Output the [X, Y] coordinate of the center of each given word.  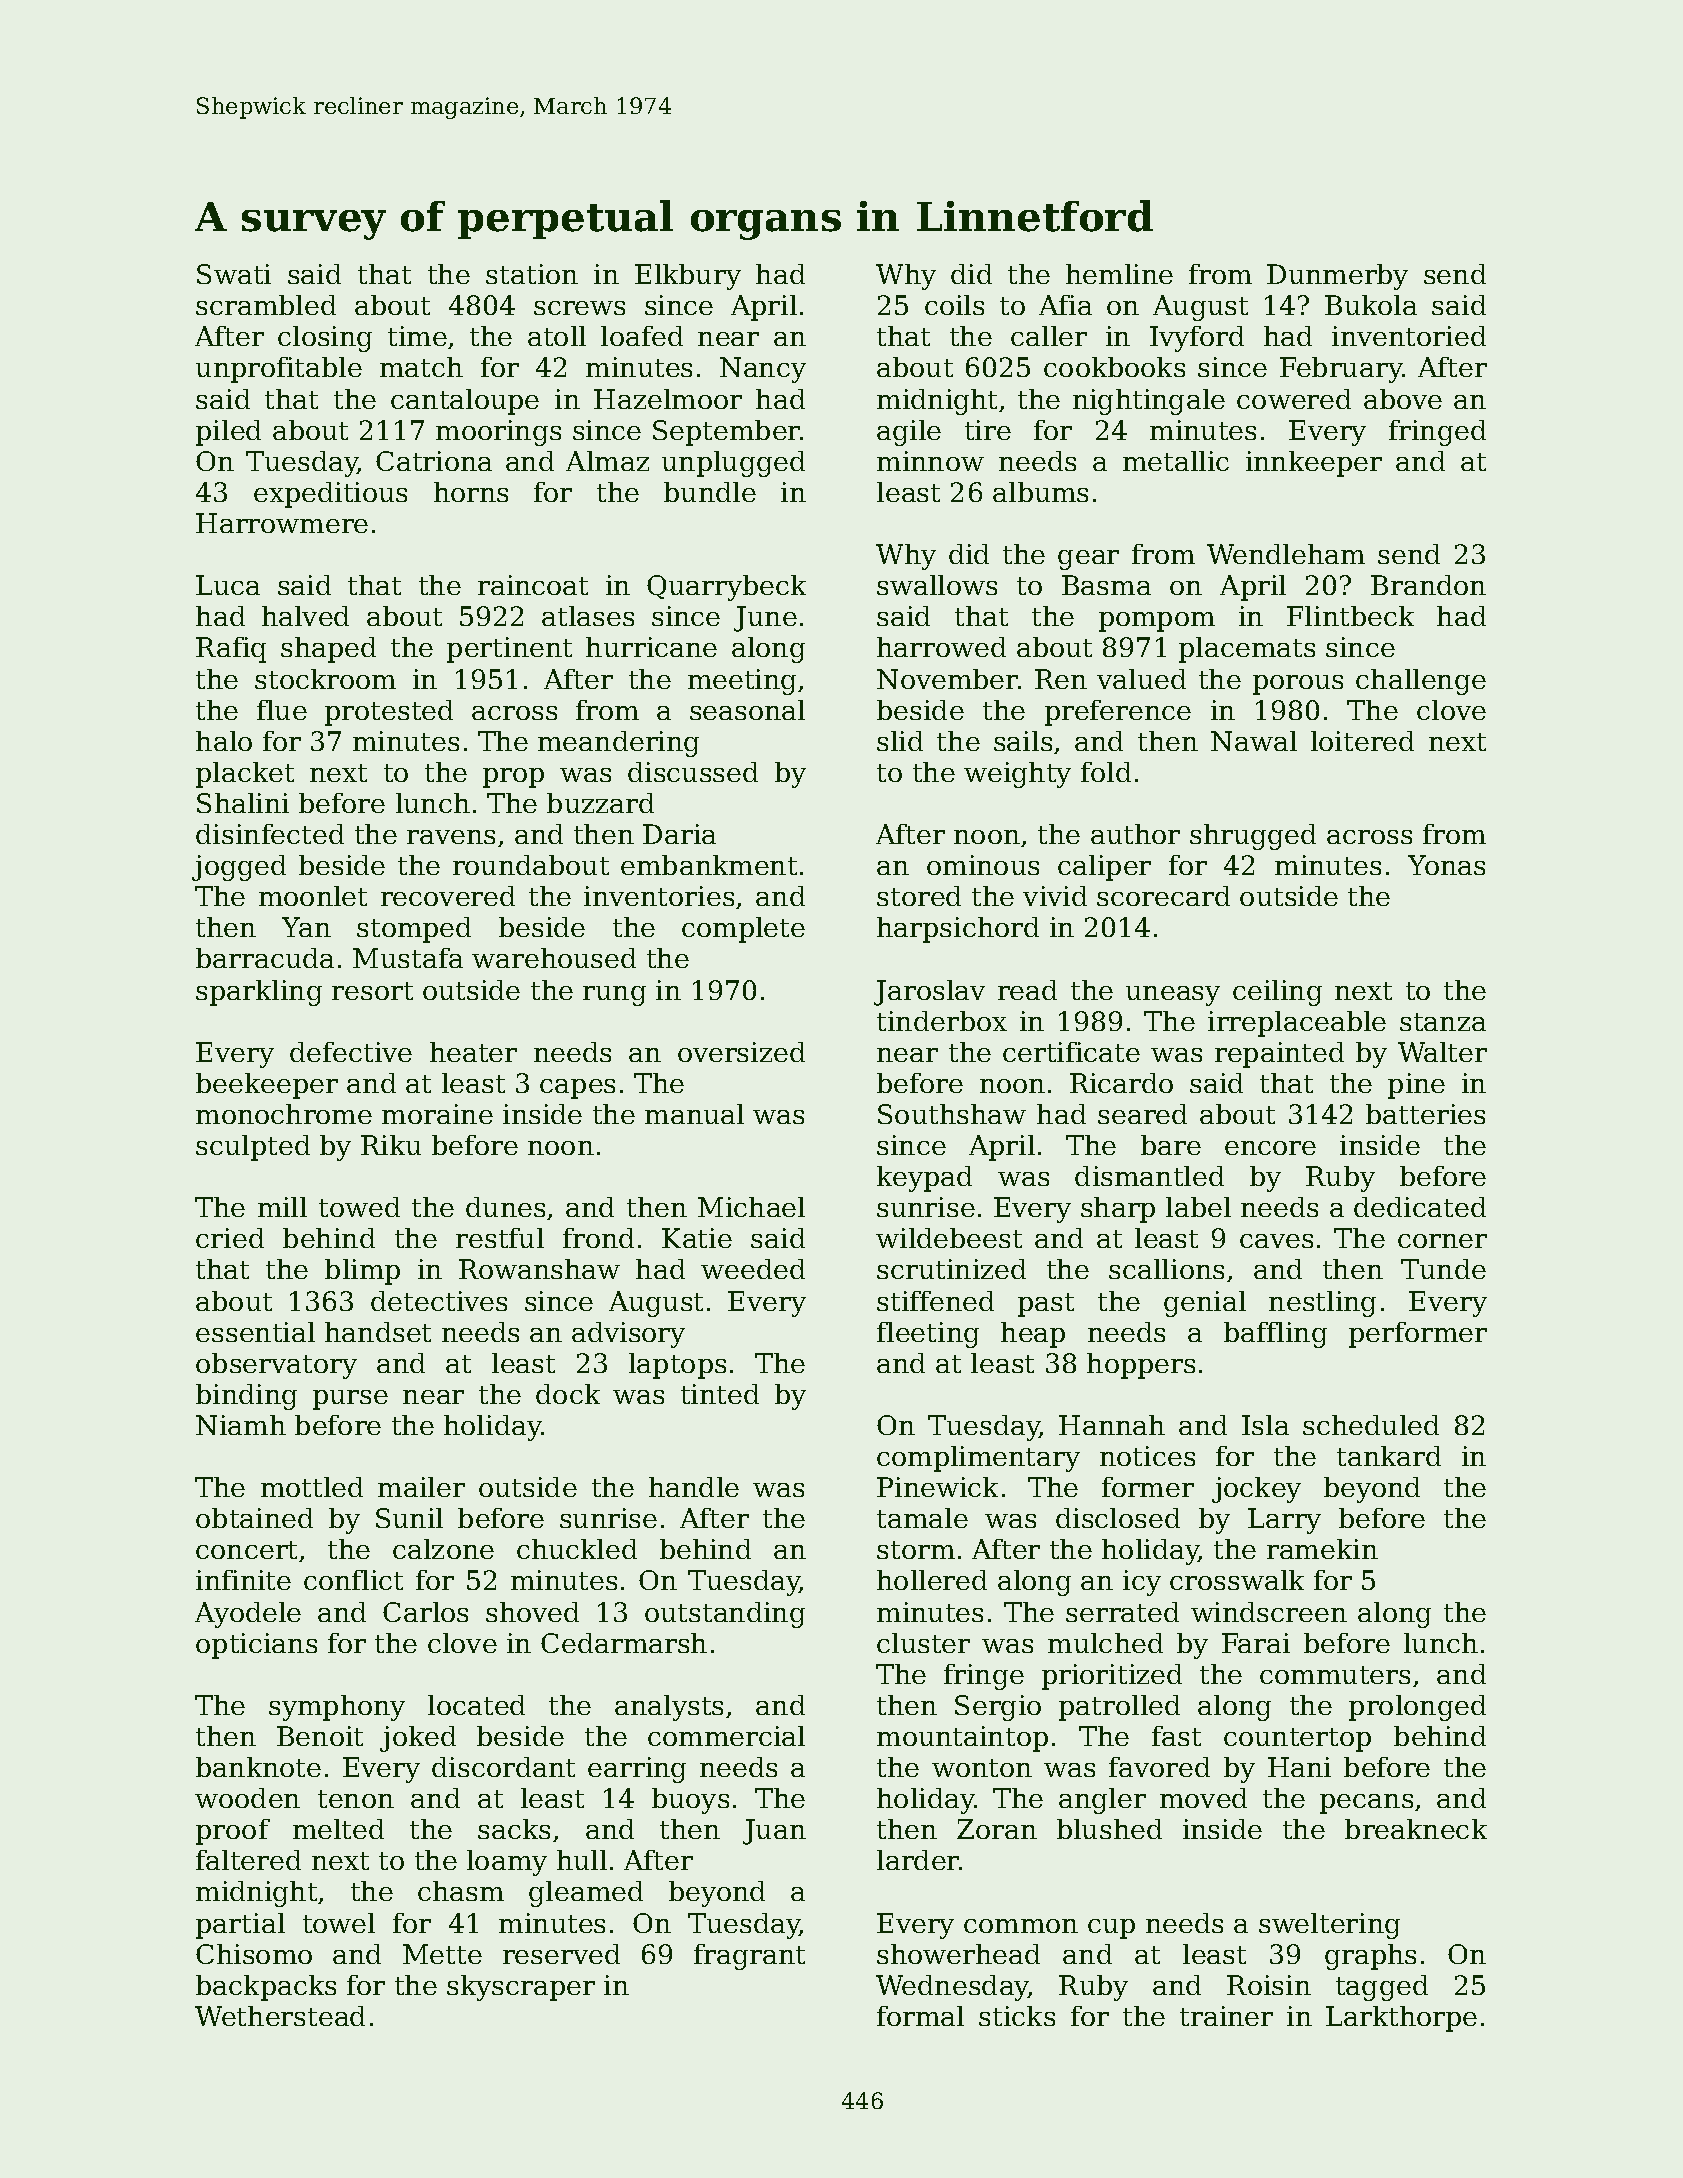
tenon [356, 1799]
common [1021, 1926]
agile [909, 433]
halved [305, 616]
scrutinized [951, 1269]
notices [1147, 1456]
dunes [505, 1207]
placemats [1247, 650]
